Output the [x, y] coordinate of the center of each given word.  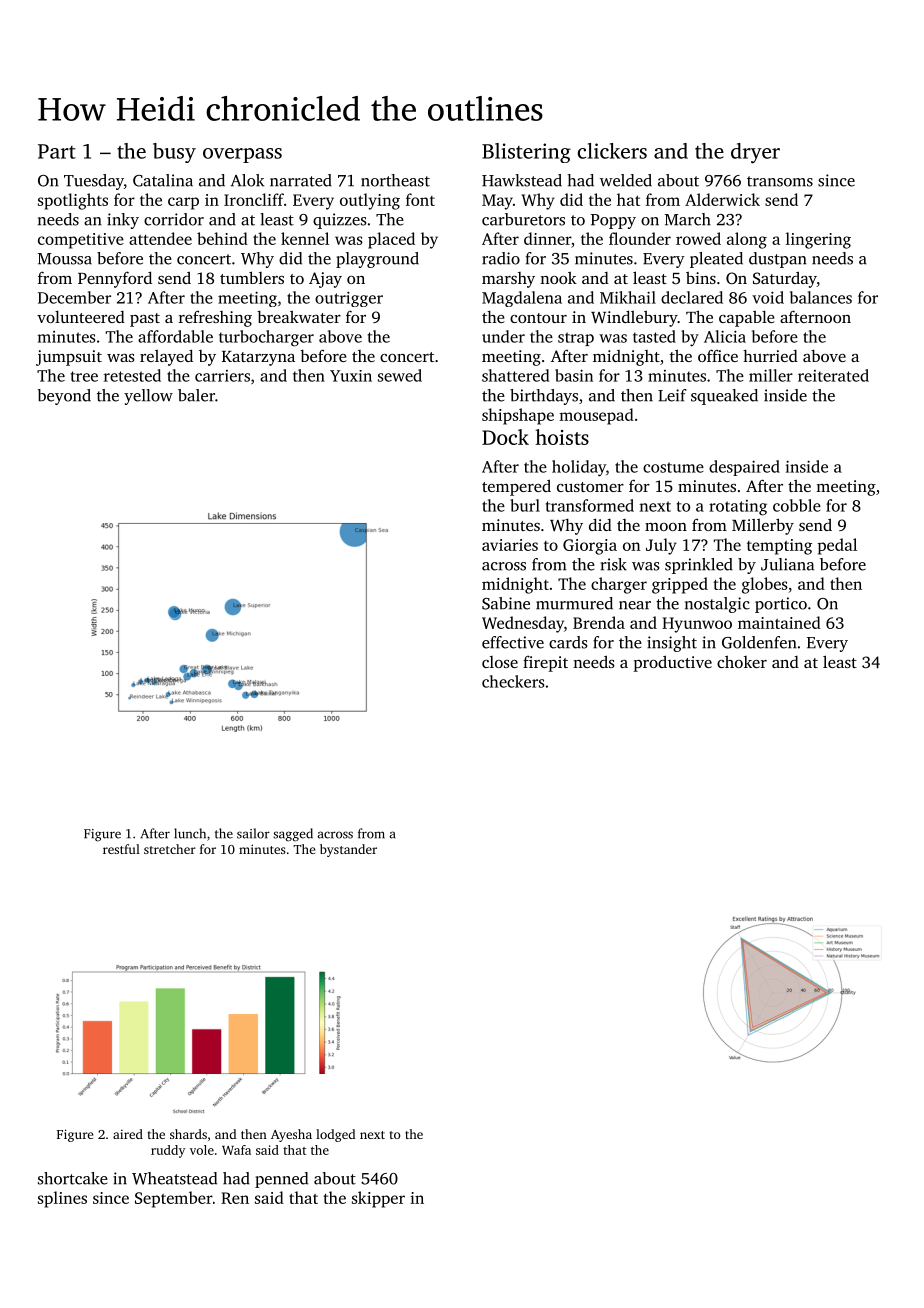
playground [377, 260]
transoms [780, 181]
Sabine [506, 603]
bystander [348, 850]
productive [672, 663]
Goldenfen [759, 642]
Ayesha [291, 1135]
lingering [818, 240]
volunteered [81, 316]
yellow [148, 397]
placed [391, 240]
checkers [513, 681]
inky [123, 221]
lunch [190, 833]
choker [742, 661]
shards [188, 1134]
